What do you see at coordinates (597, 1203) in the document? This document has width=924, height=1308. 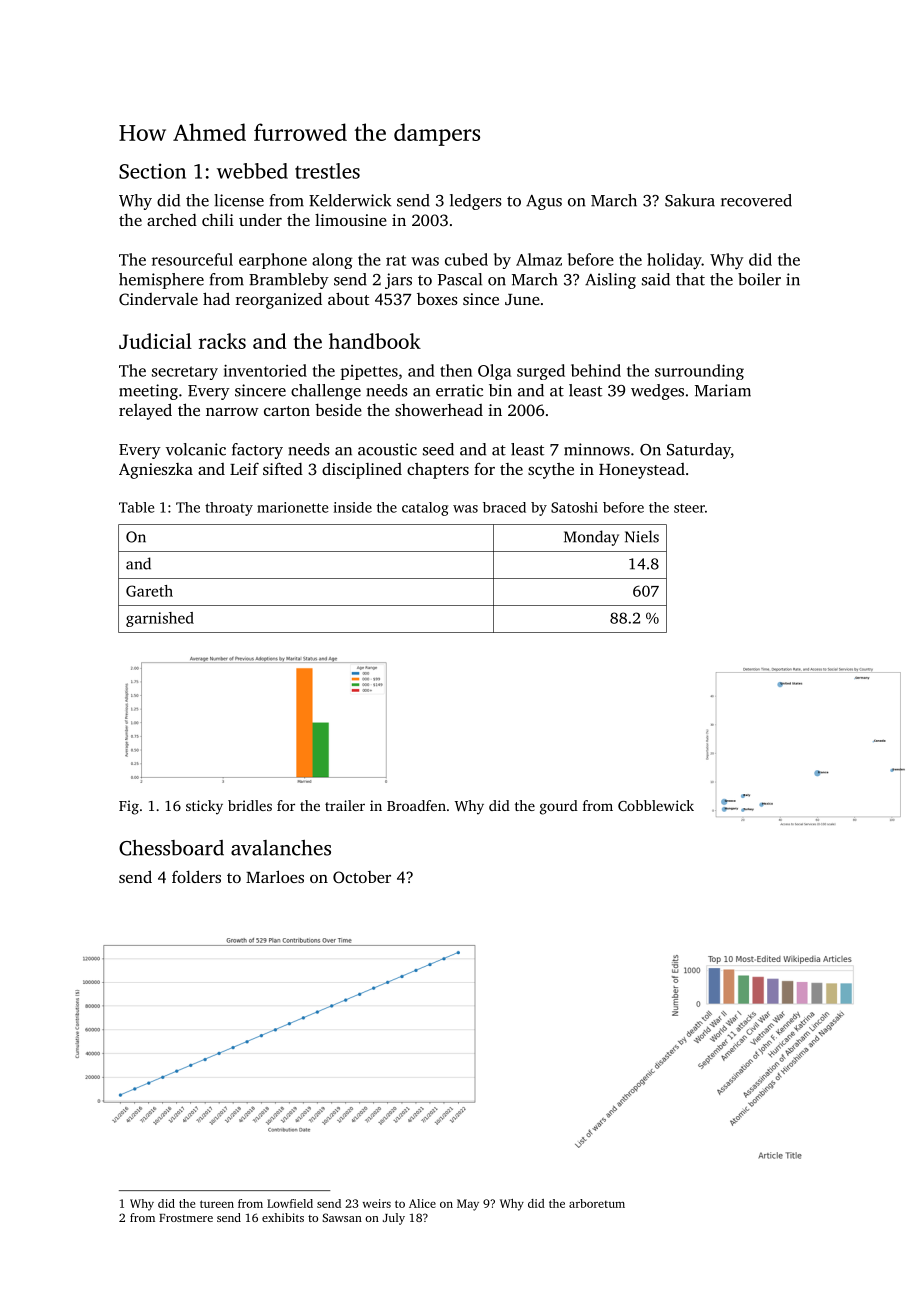 I see `arboretum` at bounding box center [597, 1203].
